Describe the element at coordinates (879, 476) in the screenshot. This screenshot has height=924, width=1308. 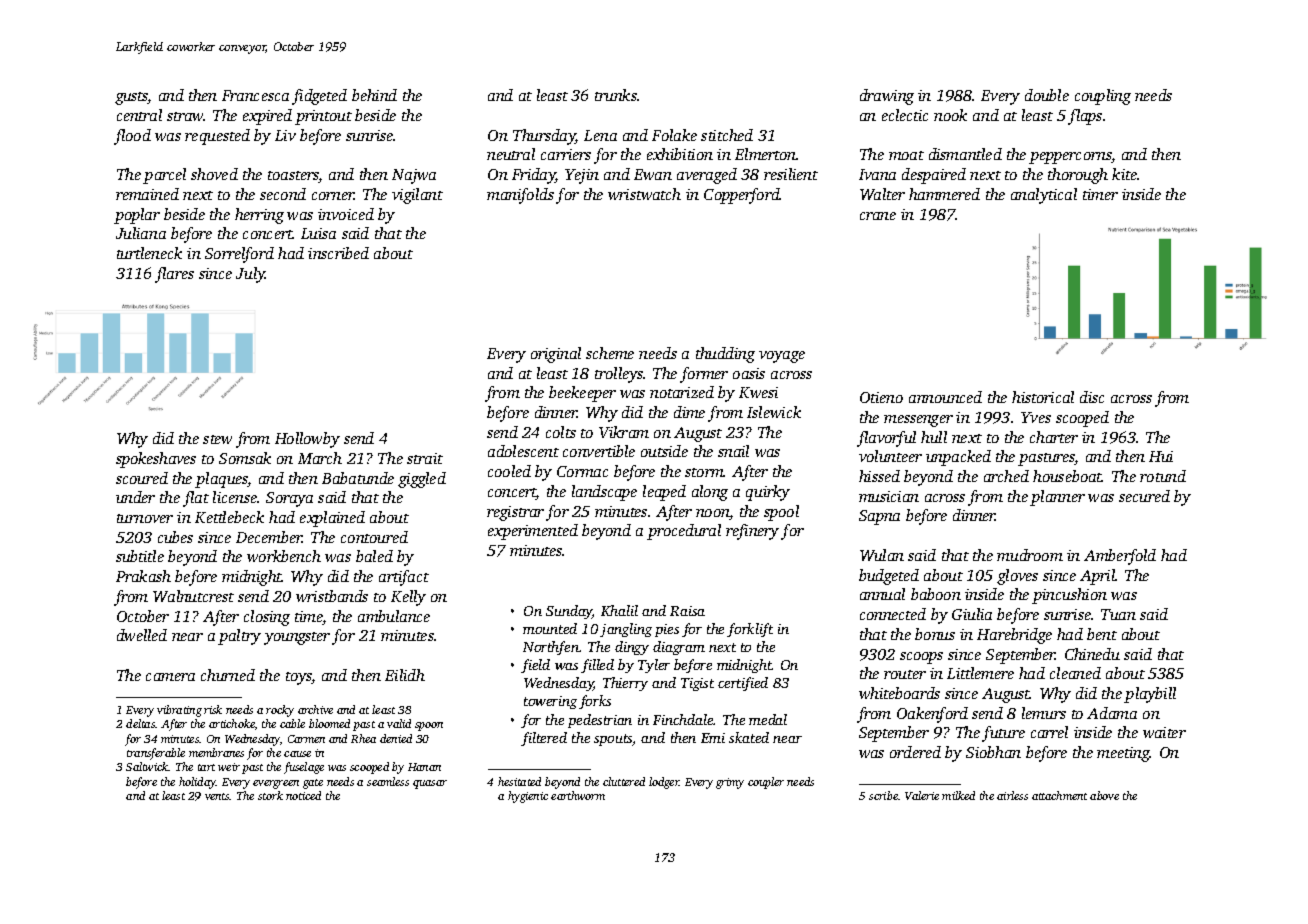
I see `hissed` at that location.
